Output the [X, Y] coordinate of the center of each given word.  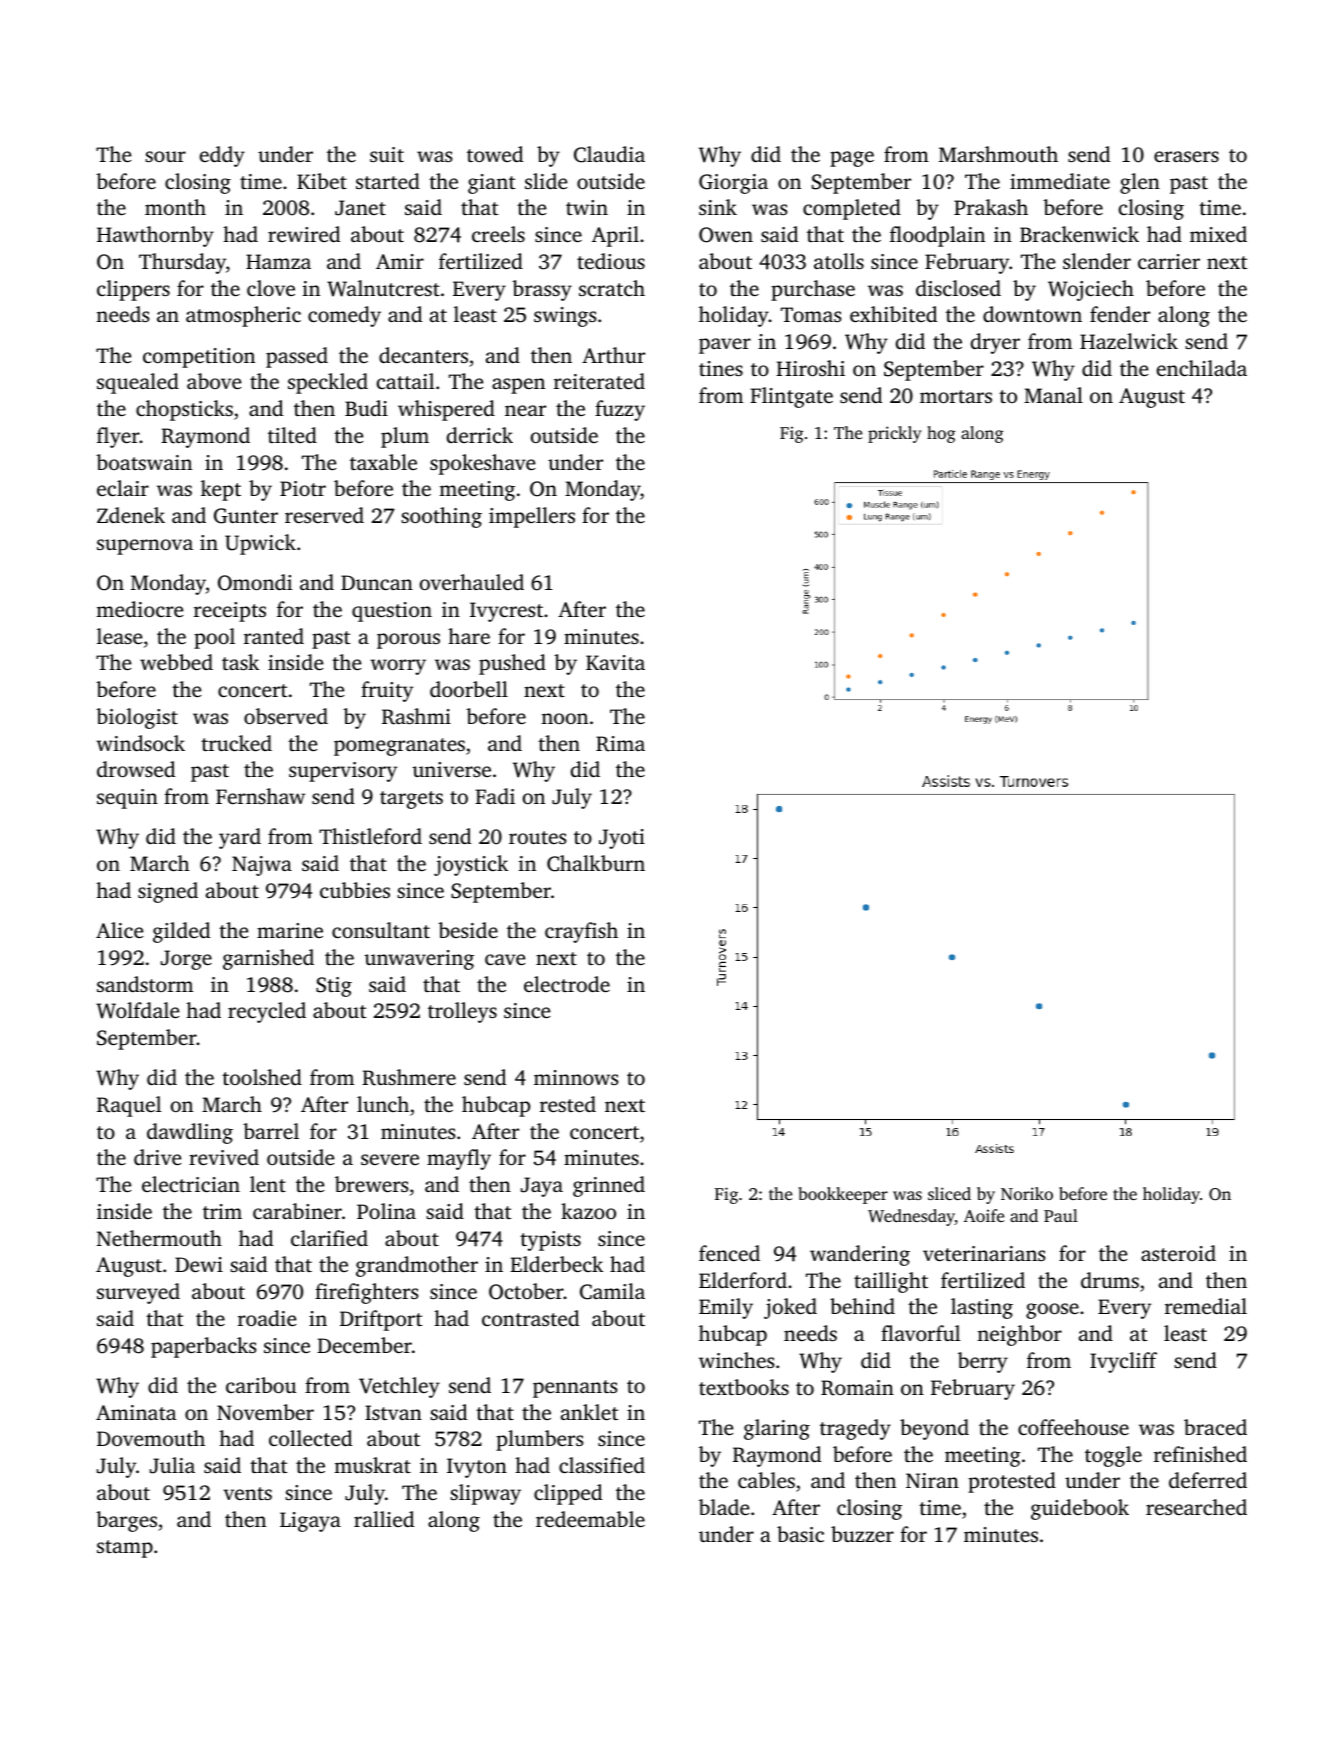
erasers [1186, 156]
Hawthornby [155, 236]
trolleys [462, 1012]
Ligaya [310, 1522]
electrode [567, 984]
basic [800, 1534]
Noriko [1027, 1193]
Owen [726, 235]
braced [1215, 1427]
